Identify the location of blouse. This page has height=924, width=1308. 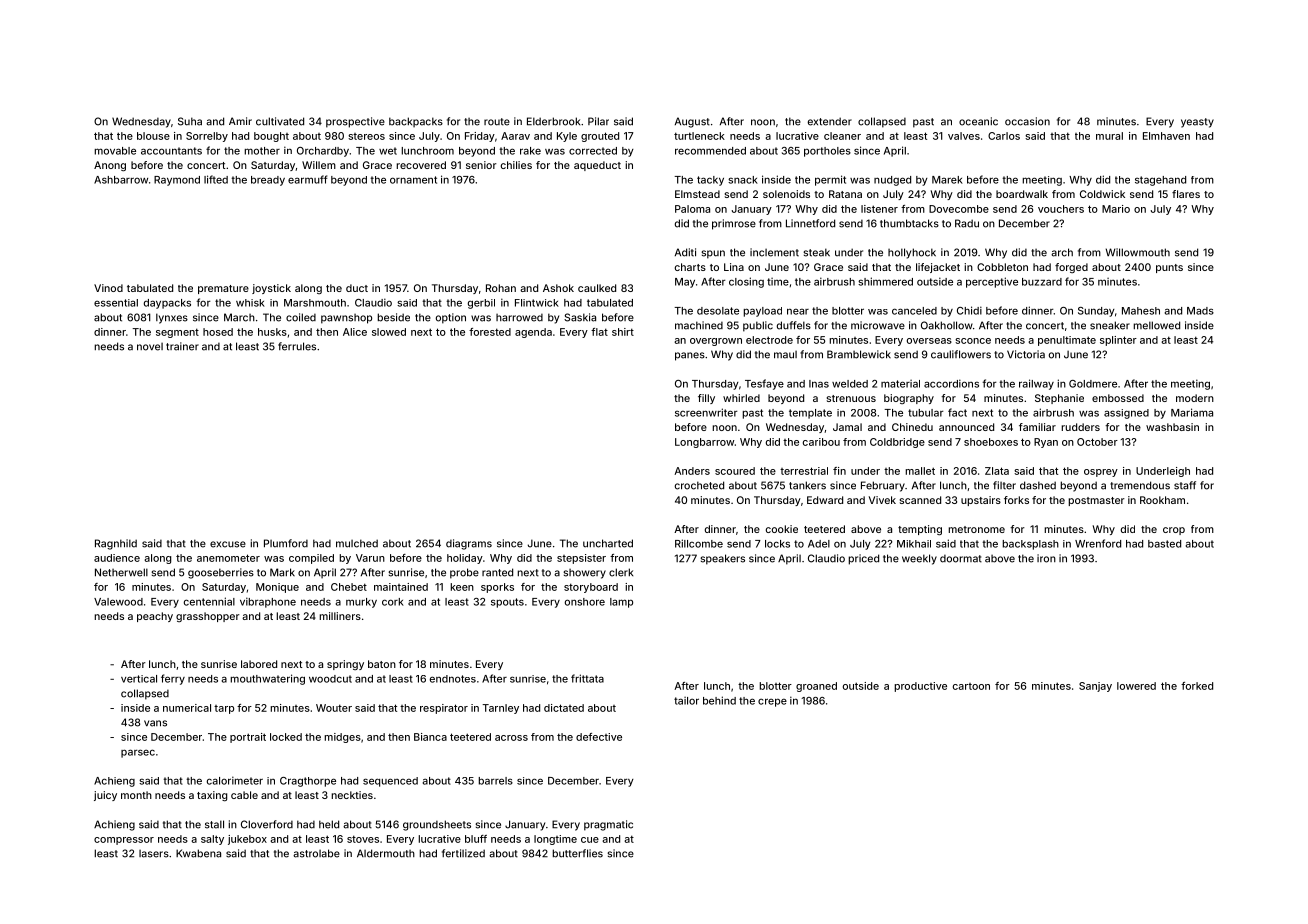
(153, 136).
